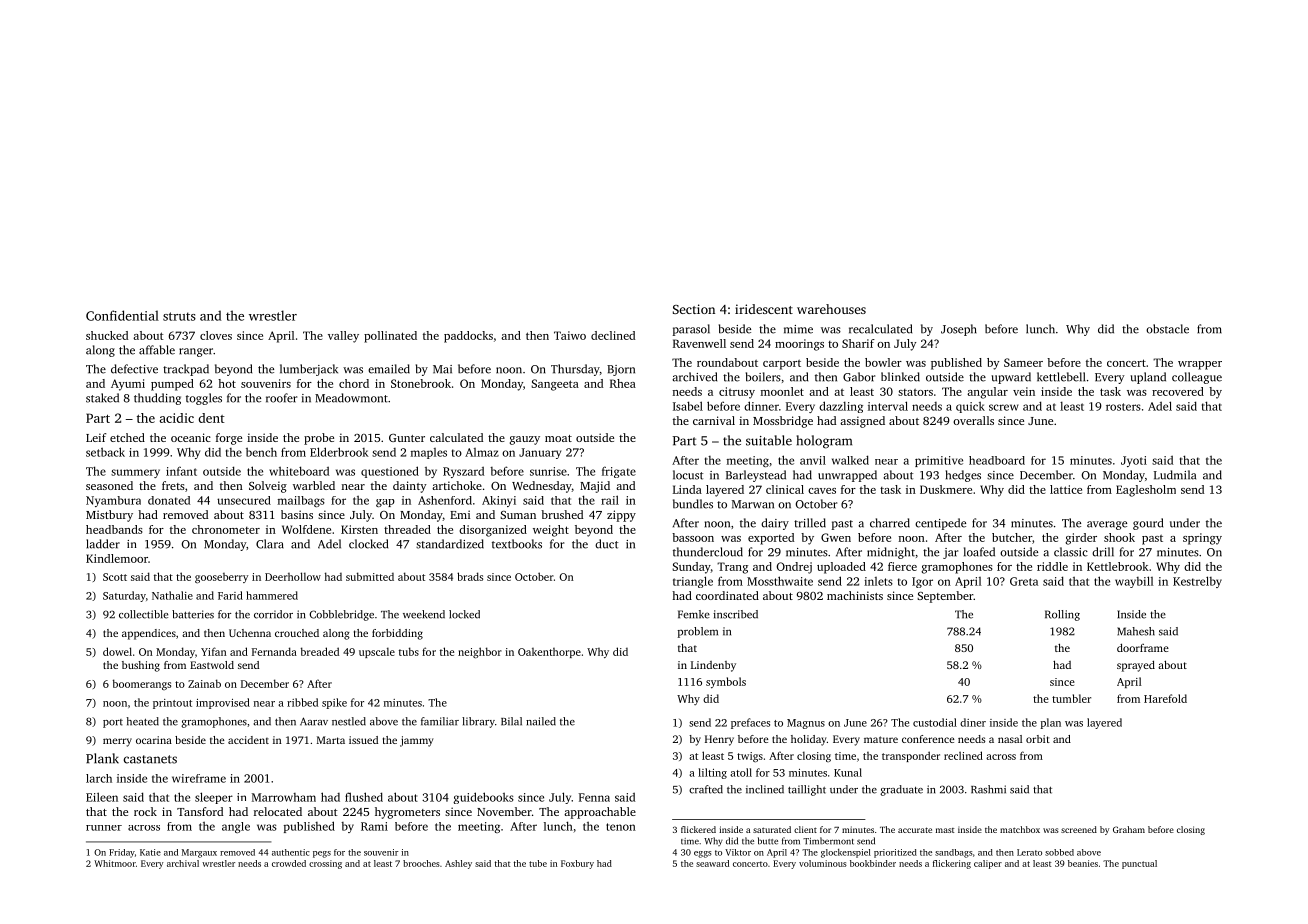 This page has height=924, width=1308. Describe the element at coordinates (270, 544) in the page. I see `Clara` at that location.
